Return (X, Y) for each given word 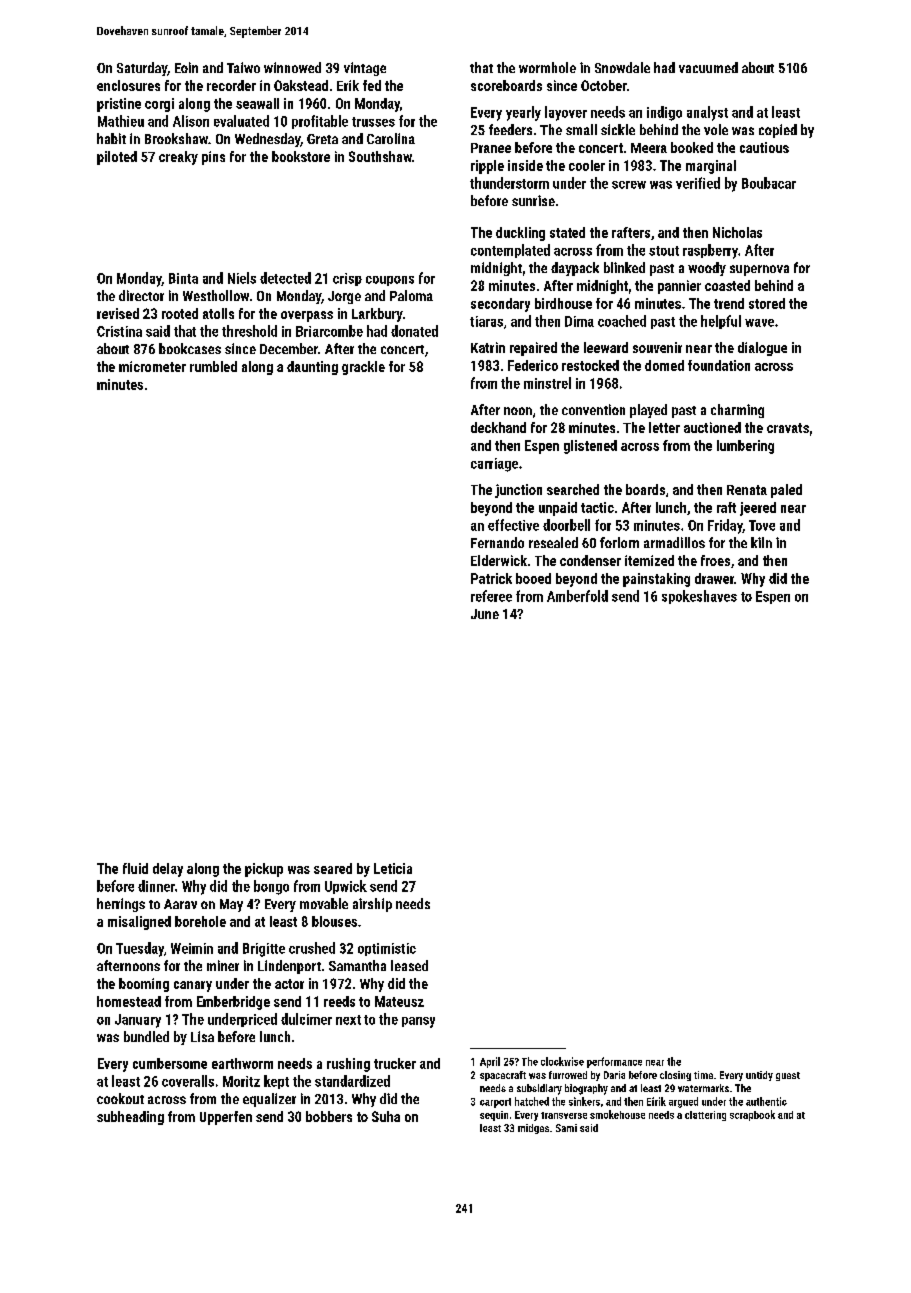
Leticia (393, 868)
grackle (363, 368)
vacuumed (708, 67)
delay (168, 870)
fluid (135, 868)
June (485, 614)
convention (593, 409)
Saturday (142, 69)
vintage (365, 69)
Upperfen (226, 1118)
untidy (759, 1076)
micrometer (152, 366)
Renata (747, 490)
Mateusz (399, 1001)
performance (614, 1062)
